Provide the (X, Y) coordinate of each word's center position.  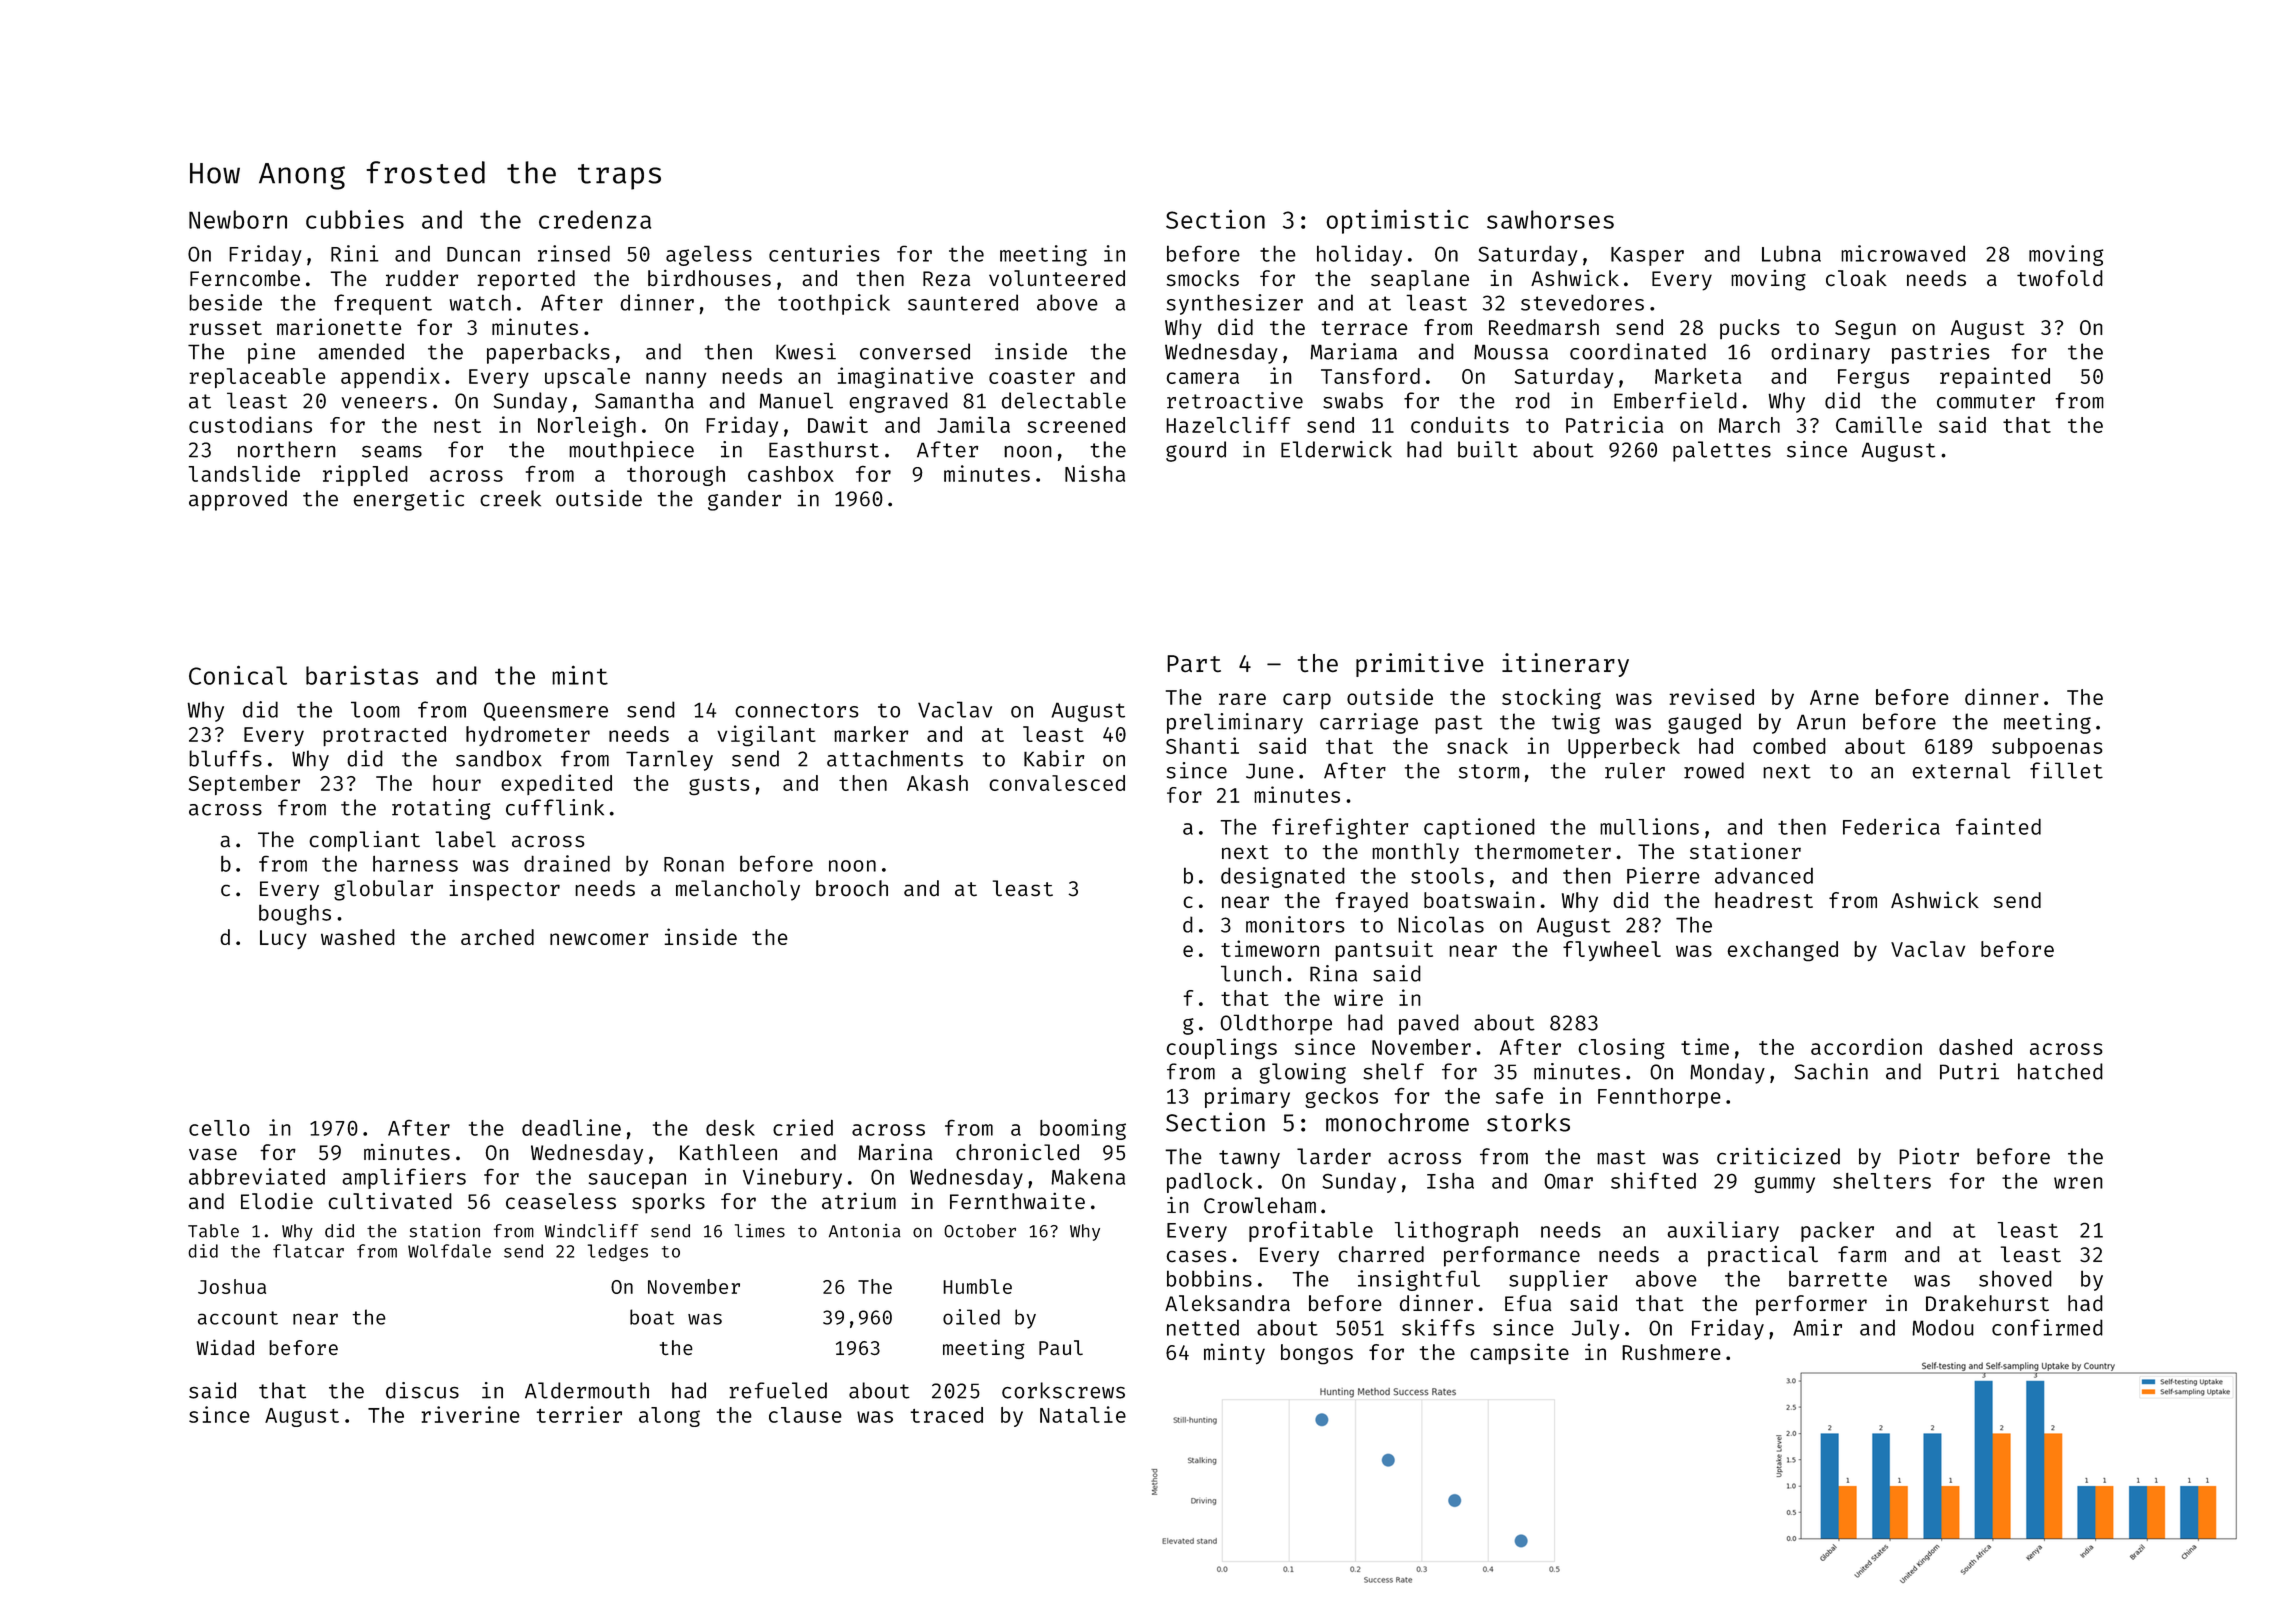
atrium (859, 1200)
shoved (2015, 1278)
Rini (355, 253)
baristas (362, 675)
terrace (1364, 328)
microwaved (1903, 253)
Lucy (283, 939)
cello (219, 1128)
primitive (1420, 665)
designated (1283, 877)
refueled (778, 1390)
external (1961, 770)
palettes (1722, 451)
